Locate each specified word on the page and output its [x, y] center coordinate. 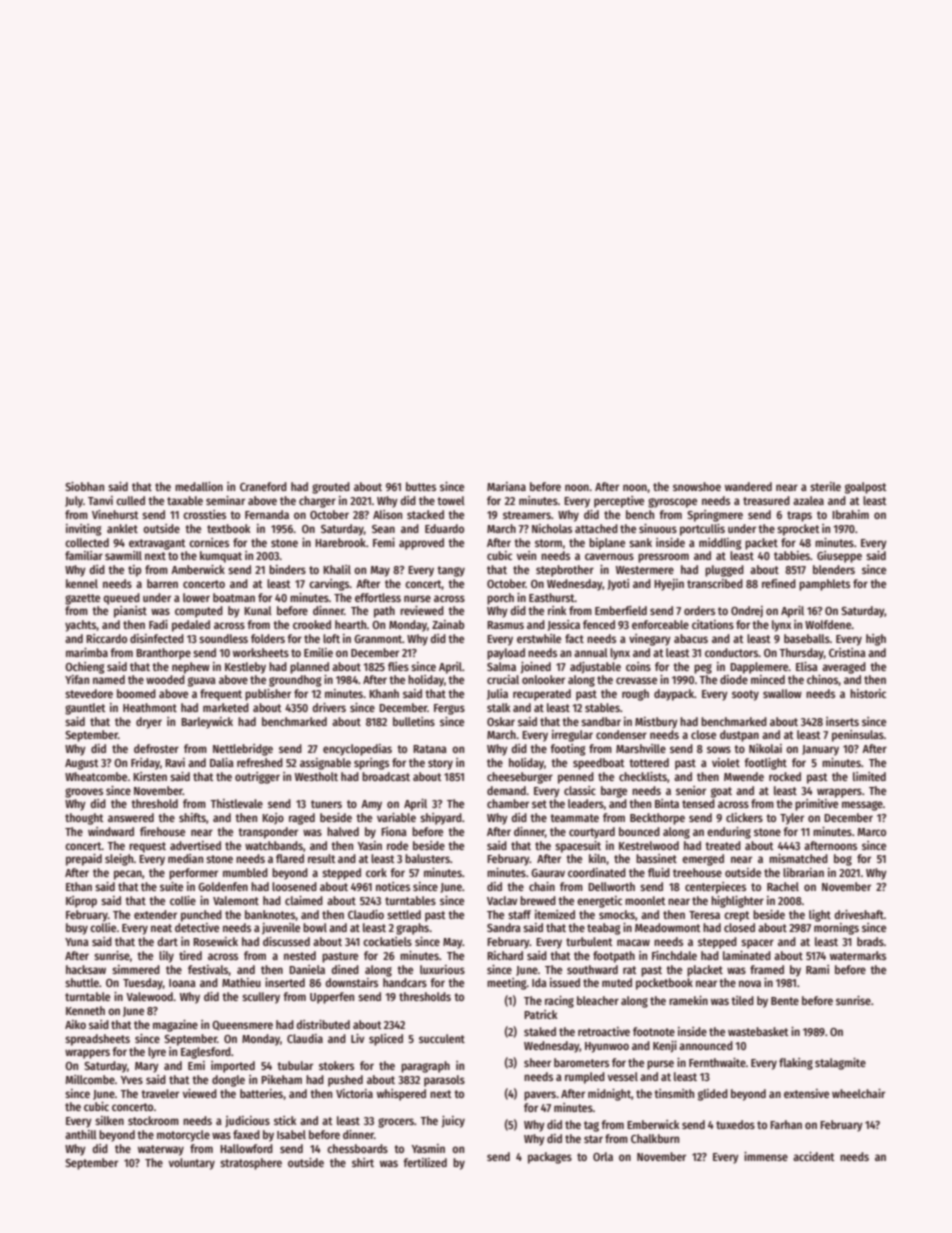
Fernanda [267, 514]
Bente [785, 1001]
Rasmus [505, 625]
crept [737, 916]
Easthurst [552, 597]
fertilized [425, 1162]
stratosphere [251, 1164]
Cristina [847, 652]
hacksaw [86, 969]
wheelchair [858, 1093]
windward [111, 831]
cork [376, 872]
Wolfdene [828, 624]
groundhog [295, 681]
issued [565, 982]
